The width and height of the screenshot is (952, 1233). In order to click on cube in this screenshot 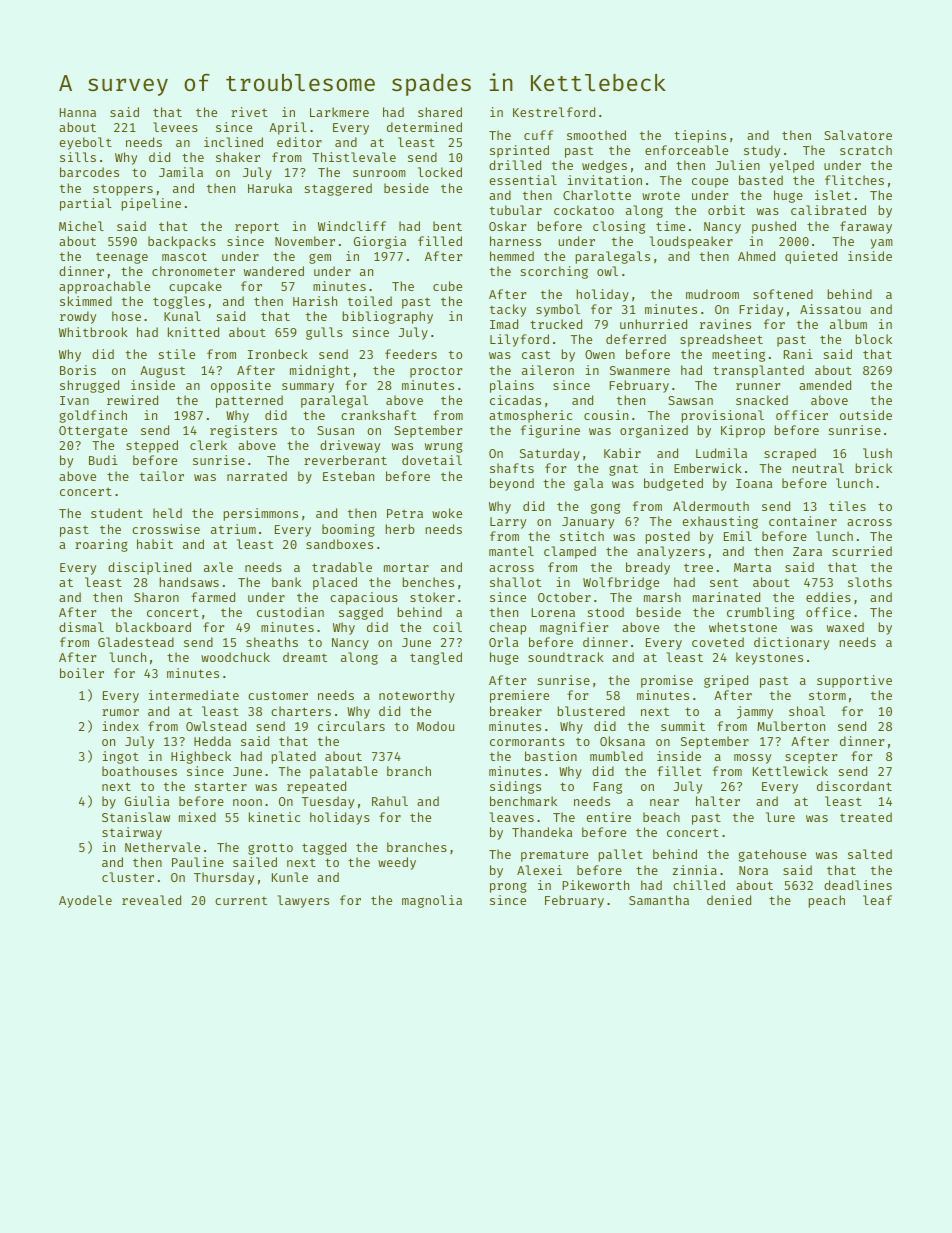, I will do `click(447, 286)`.
